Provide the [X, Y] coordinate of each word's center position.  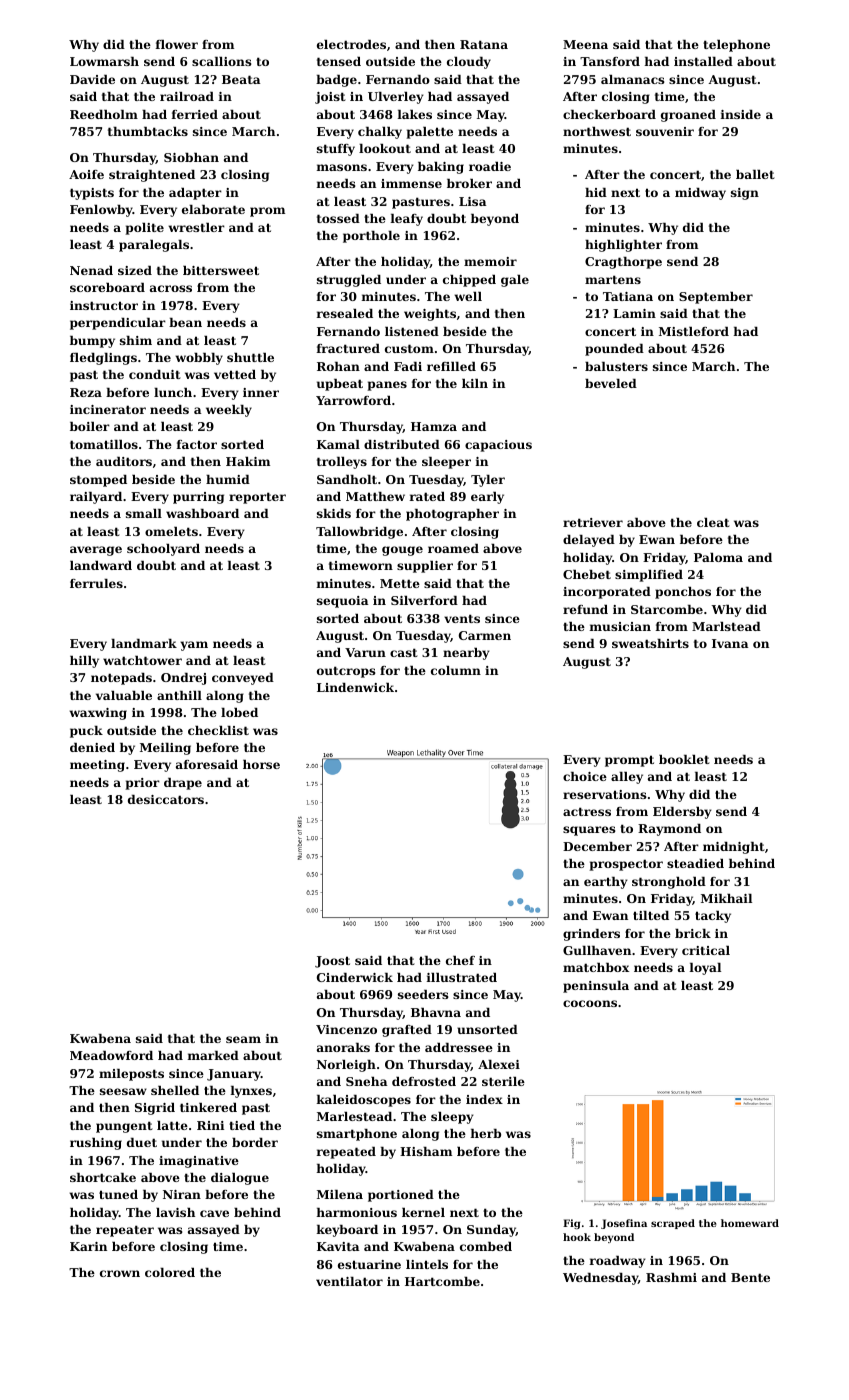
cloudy [469, 63]
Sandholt [347, 479]
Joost [332, 962]
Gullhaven [597, 950]
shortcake [103, 1177]
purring [198, 498]
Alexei [499, 1064]
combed [486, 1246]
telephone [736, 46]
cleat [713, 522]
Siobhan [191, 157]
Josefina [624, 1224]
